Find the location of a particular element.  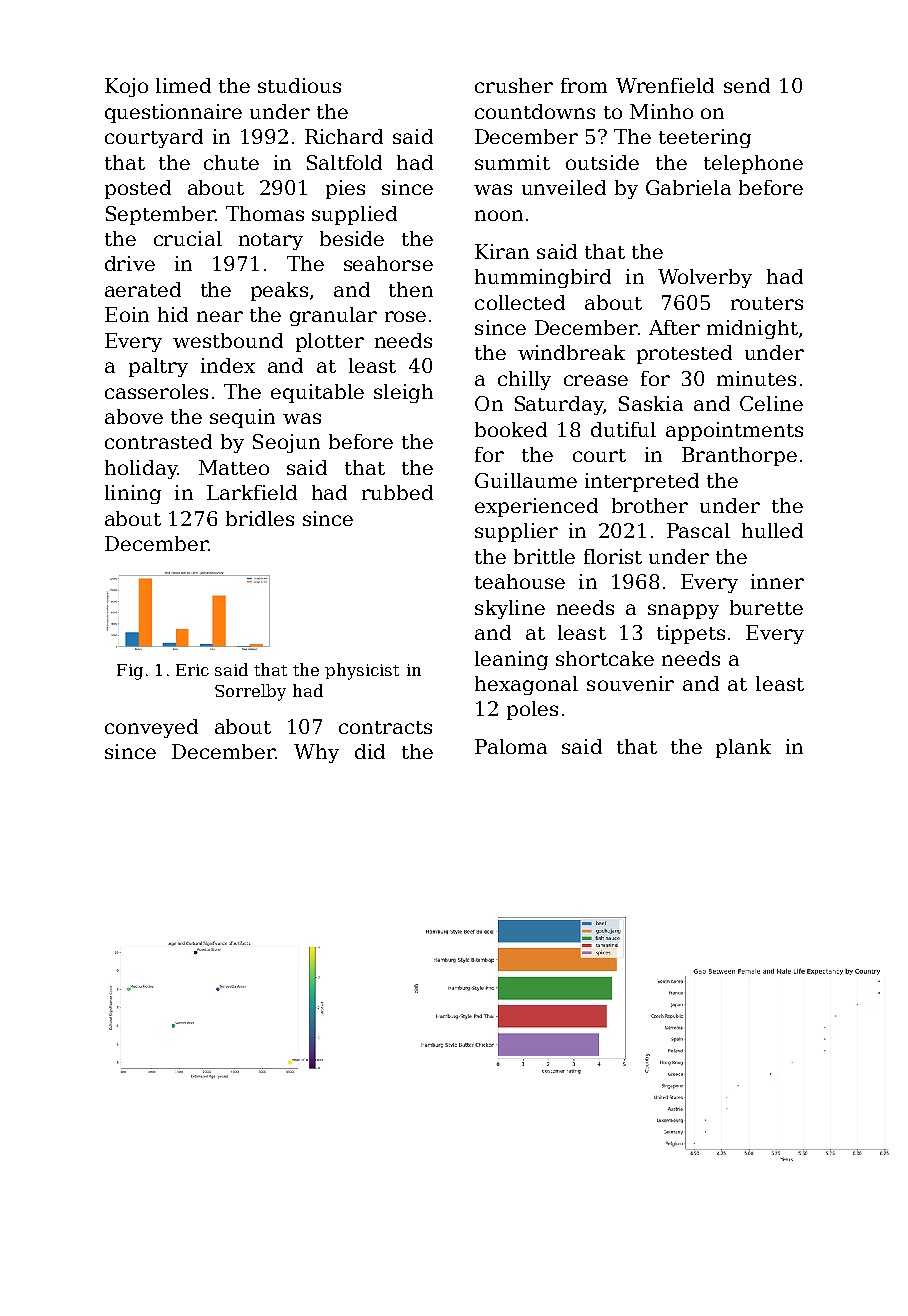

posted is located at coordinates (138, 189).
